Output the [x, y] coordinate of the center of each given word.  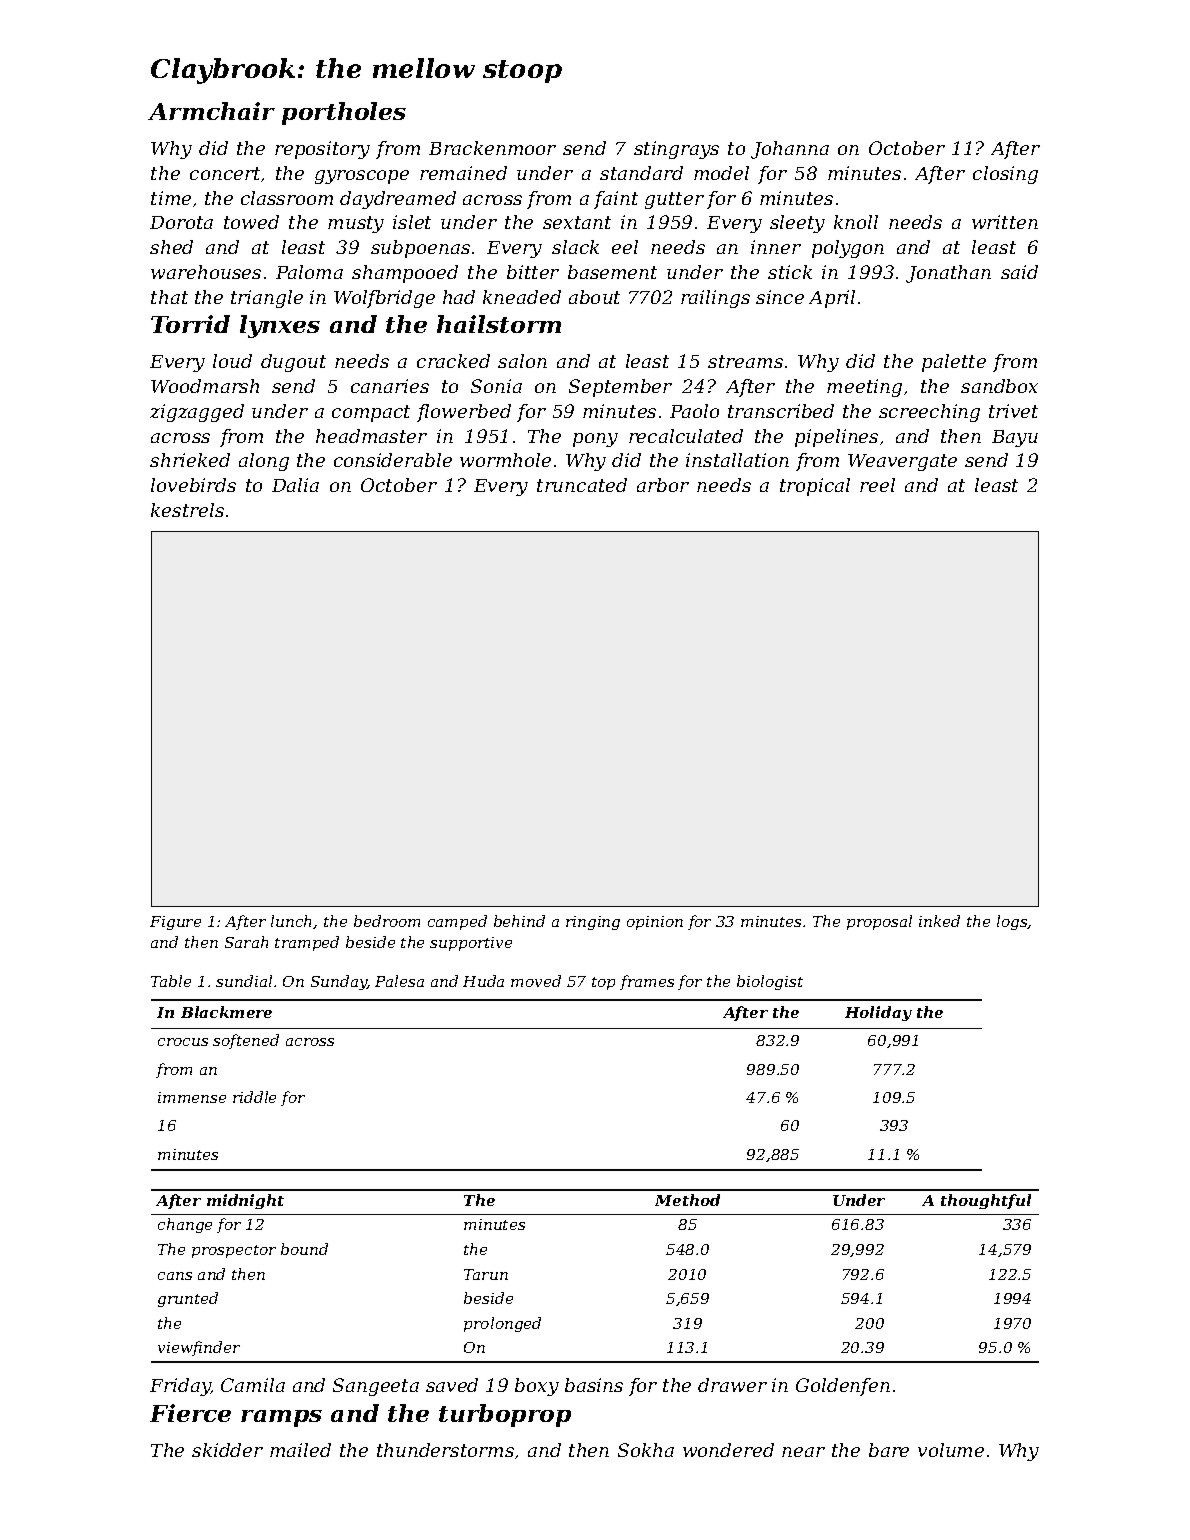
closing [1005, 175]
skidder [227, 1450]
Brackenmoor [492, 148]
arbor [663, 485]
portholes [344, 113]
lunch [291, 921]
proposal [879, 922]
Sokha [646, 1450]
